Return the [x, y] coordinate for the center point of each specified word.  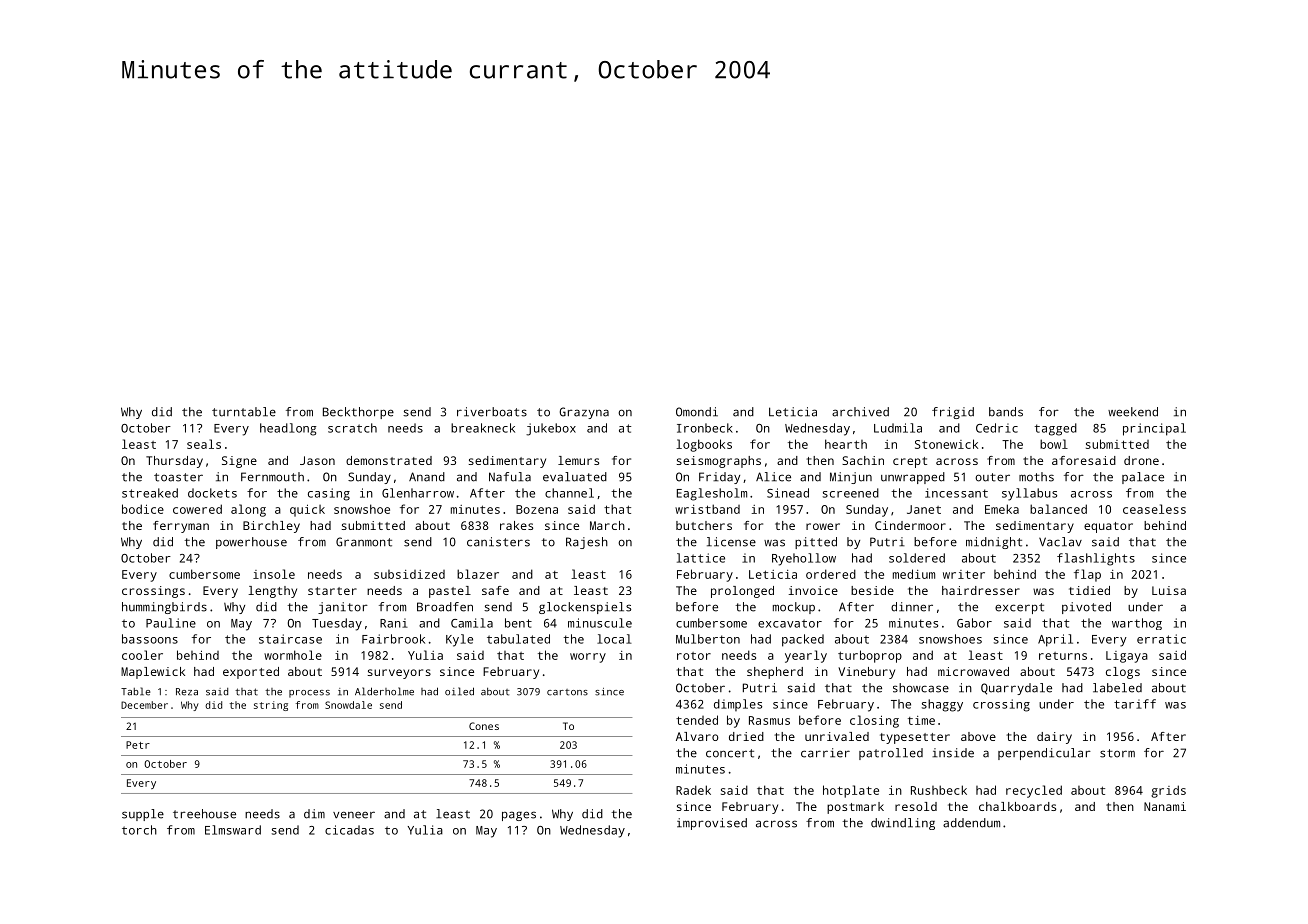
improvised [712, 824]
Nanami [1165, 806]
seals [204, 444]
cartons [567, 692]
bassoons [150, 639]
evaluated [575, 477]
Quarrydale [1016, 689]
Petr [138, 745]
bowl [1054, 444]
